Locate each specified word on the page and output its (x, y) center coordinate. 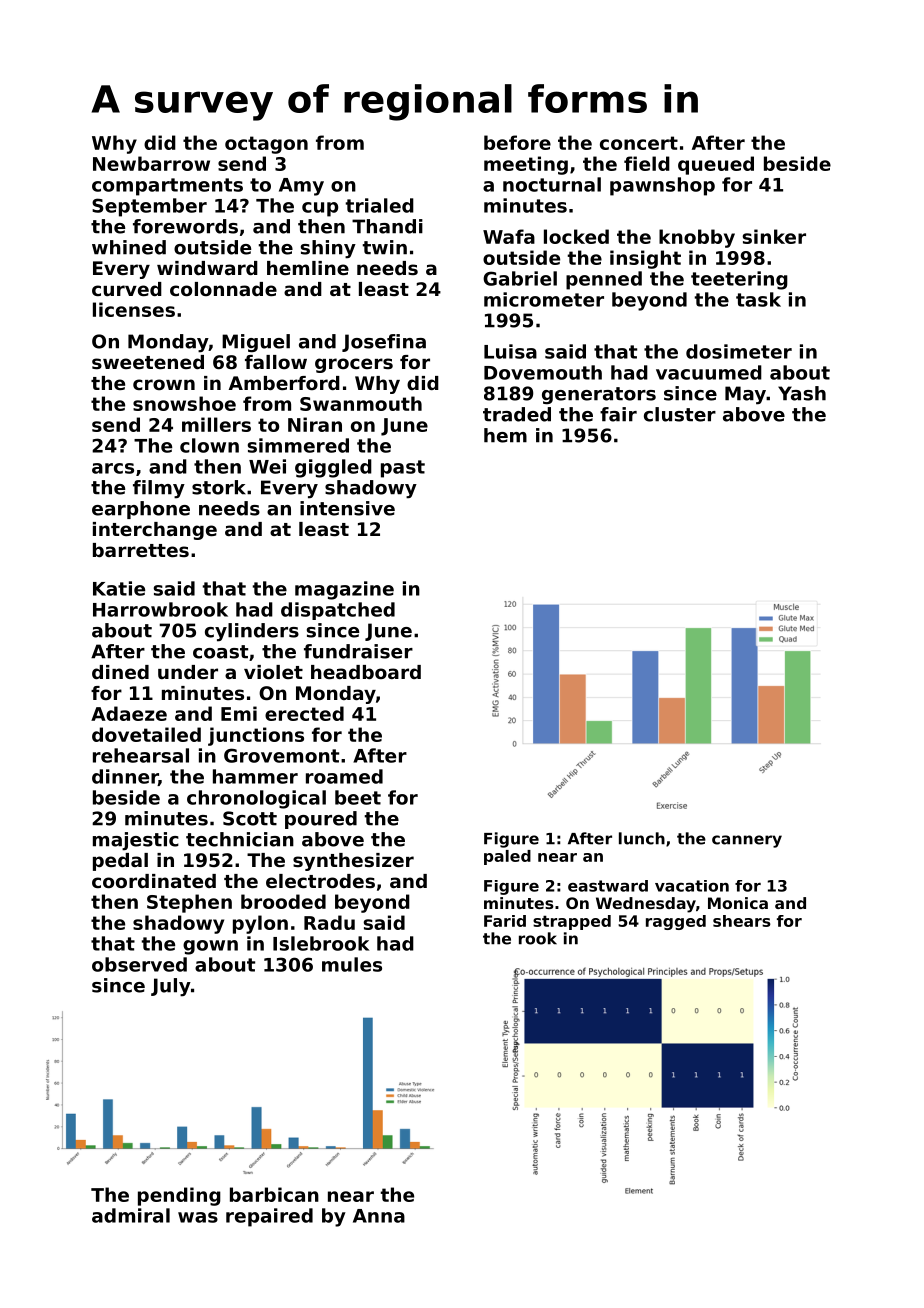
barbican (274, 1194)
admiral (131, 1215)
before (517, 142)
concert (639, 143)
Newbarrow (151, 163)
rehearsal (141, 755)
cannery (747, 841)
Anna (379, 1216)
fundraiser (358, 651)
